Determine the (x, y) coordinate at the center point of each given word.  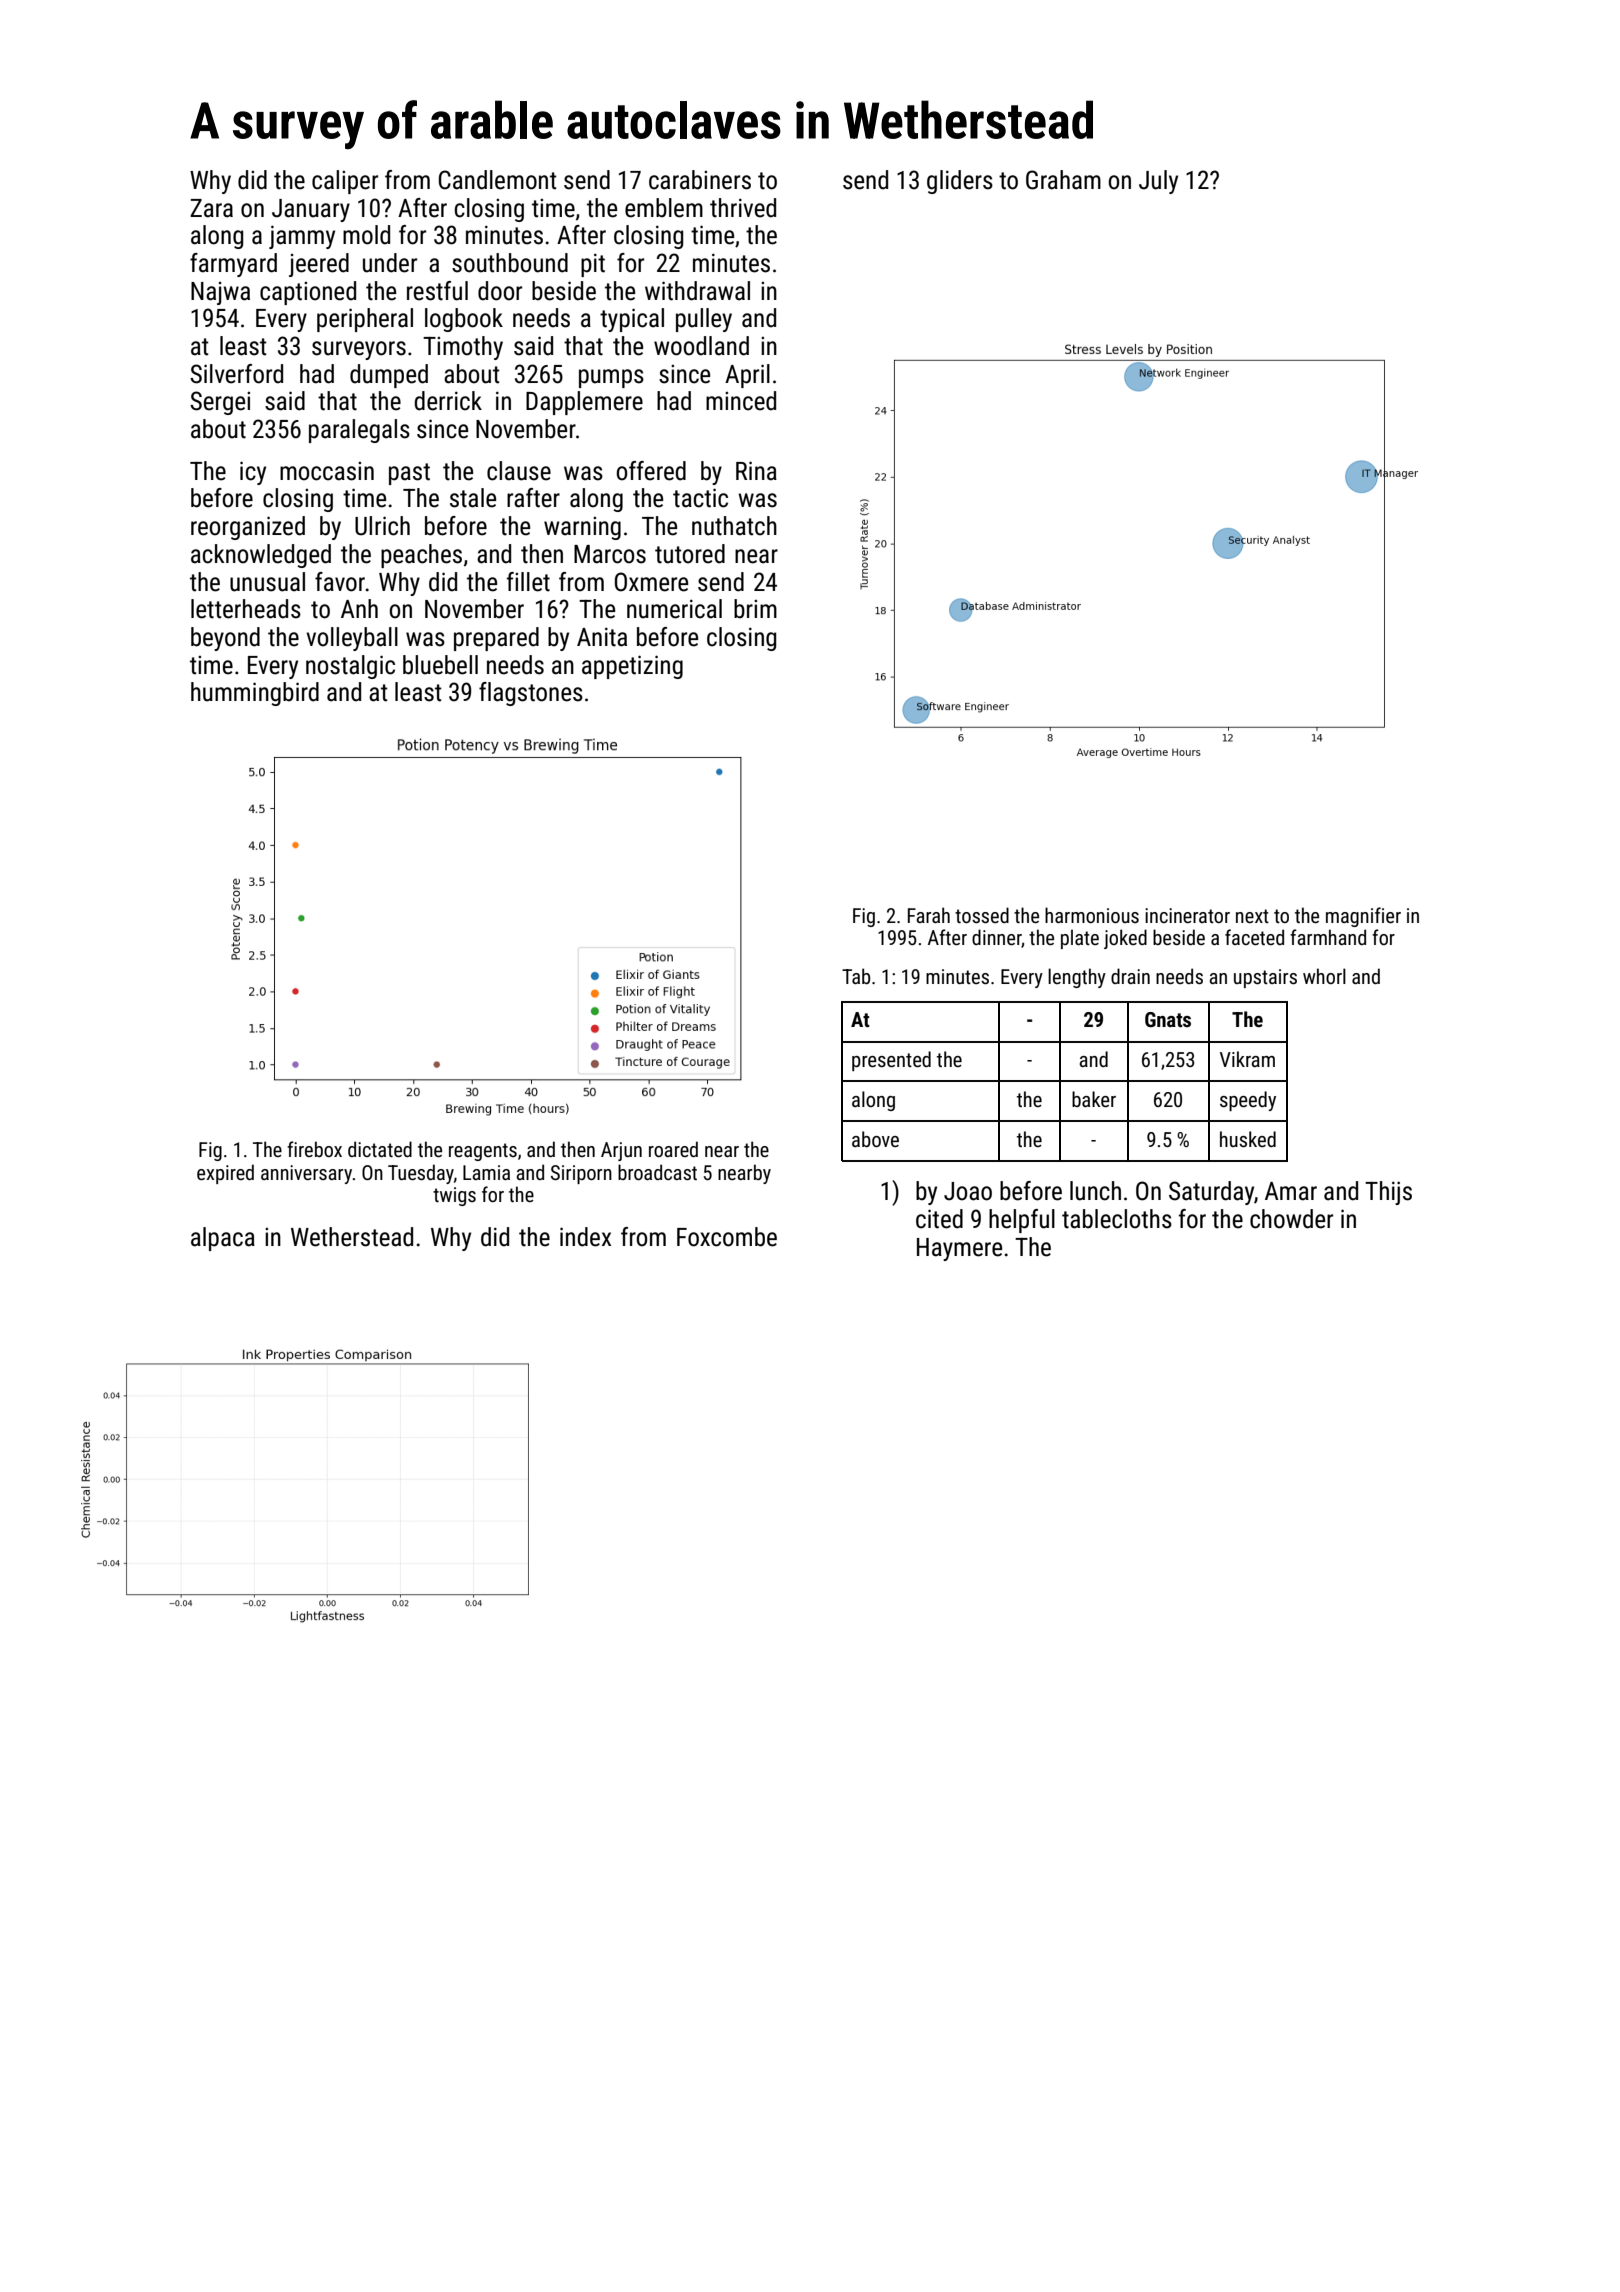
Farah (929, 915)
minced (741, 401)
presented (891, 1061)
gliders (960, 182)
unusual (267, 582)
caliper (345, 182)
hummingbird (255, 694)
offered (651, 471)
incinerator (1187, 915)
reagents (483, 1152)
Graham (1063, 180)
